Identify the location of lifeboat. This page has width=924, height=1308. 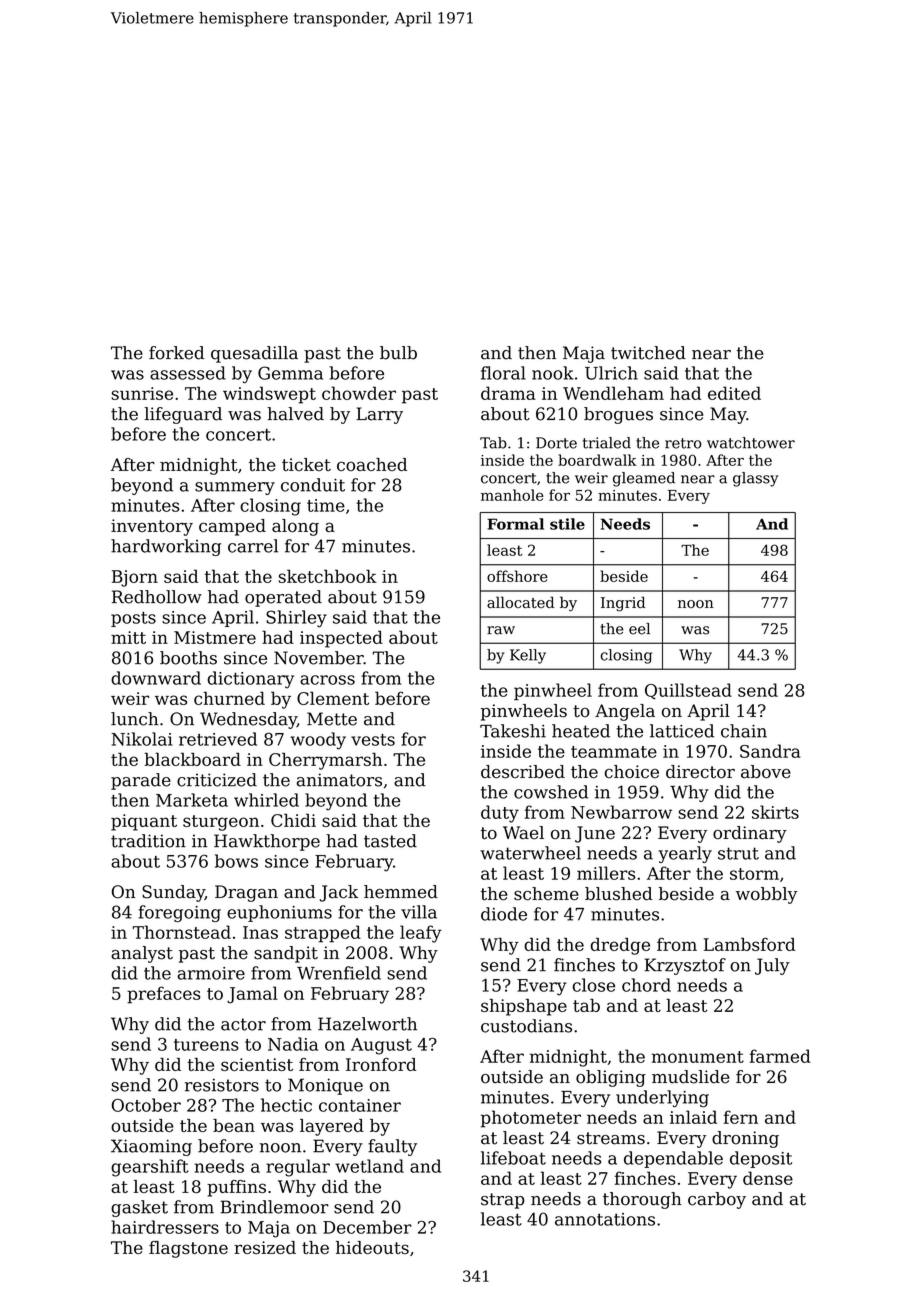
(513, 1158).
